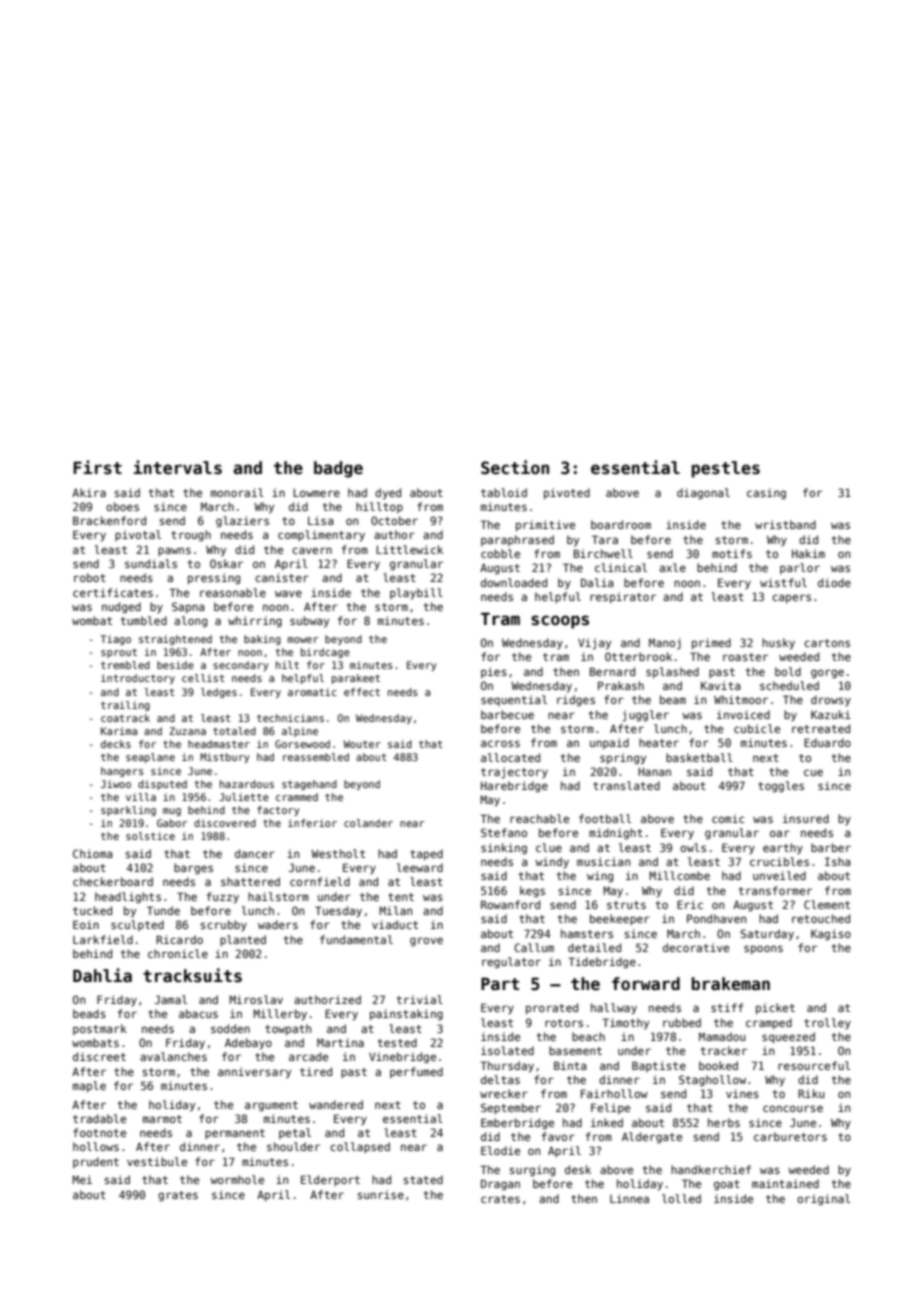 This page has width=924, height=1308. I want to click on Section, so click(515, 467).
